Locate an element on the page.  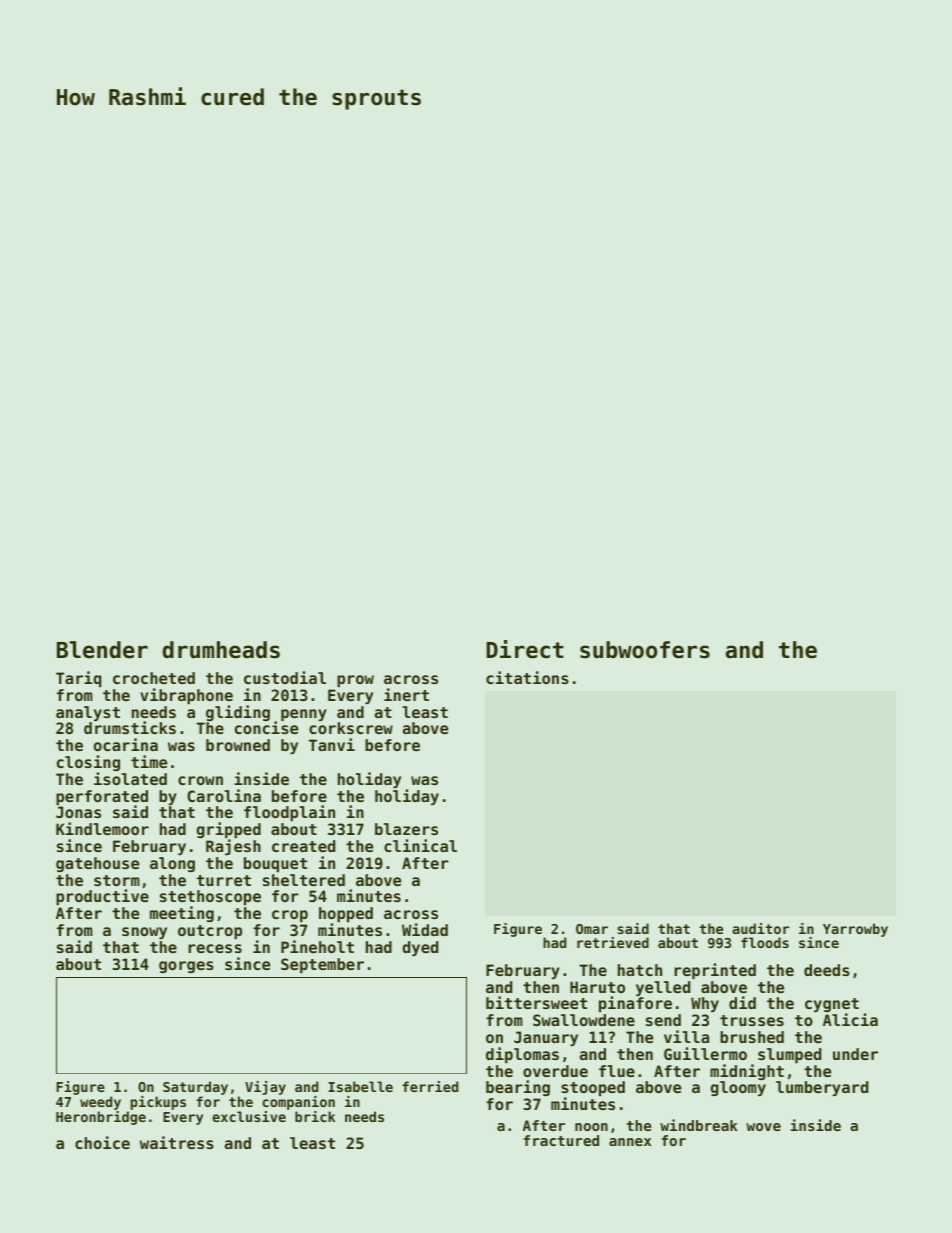
citations is located at coordinates (527, 677).
